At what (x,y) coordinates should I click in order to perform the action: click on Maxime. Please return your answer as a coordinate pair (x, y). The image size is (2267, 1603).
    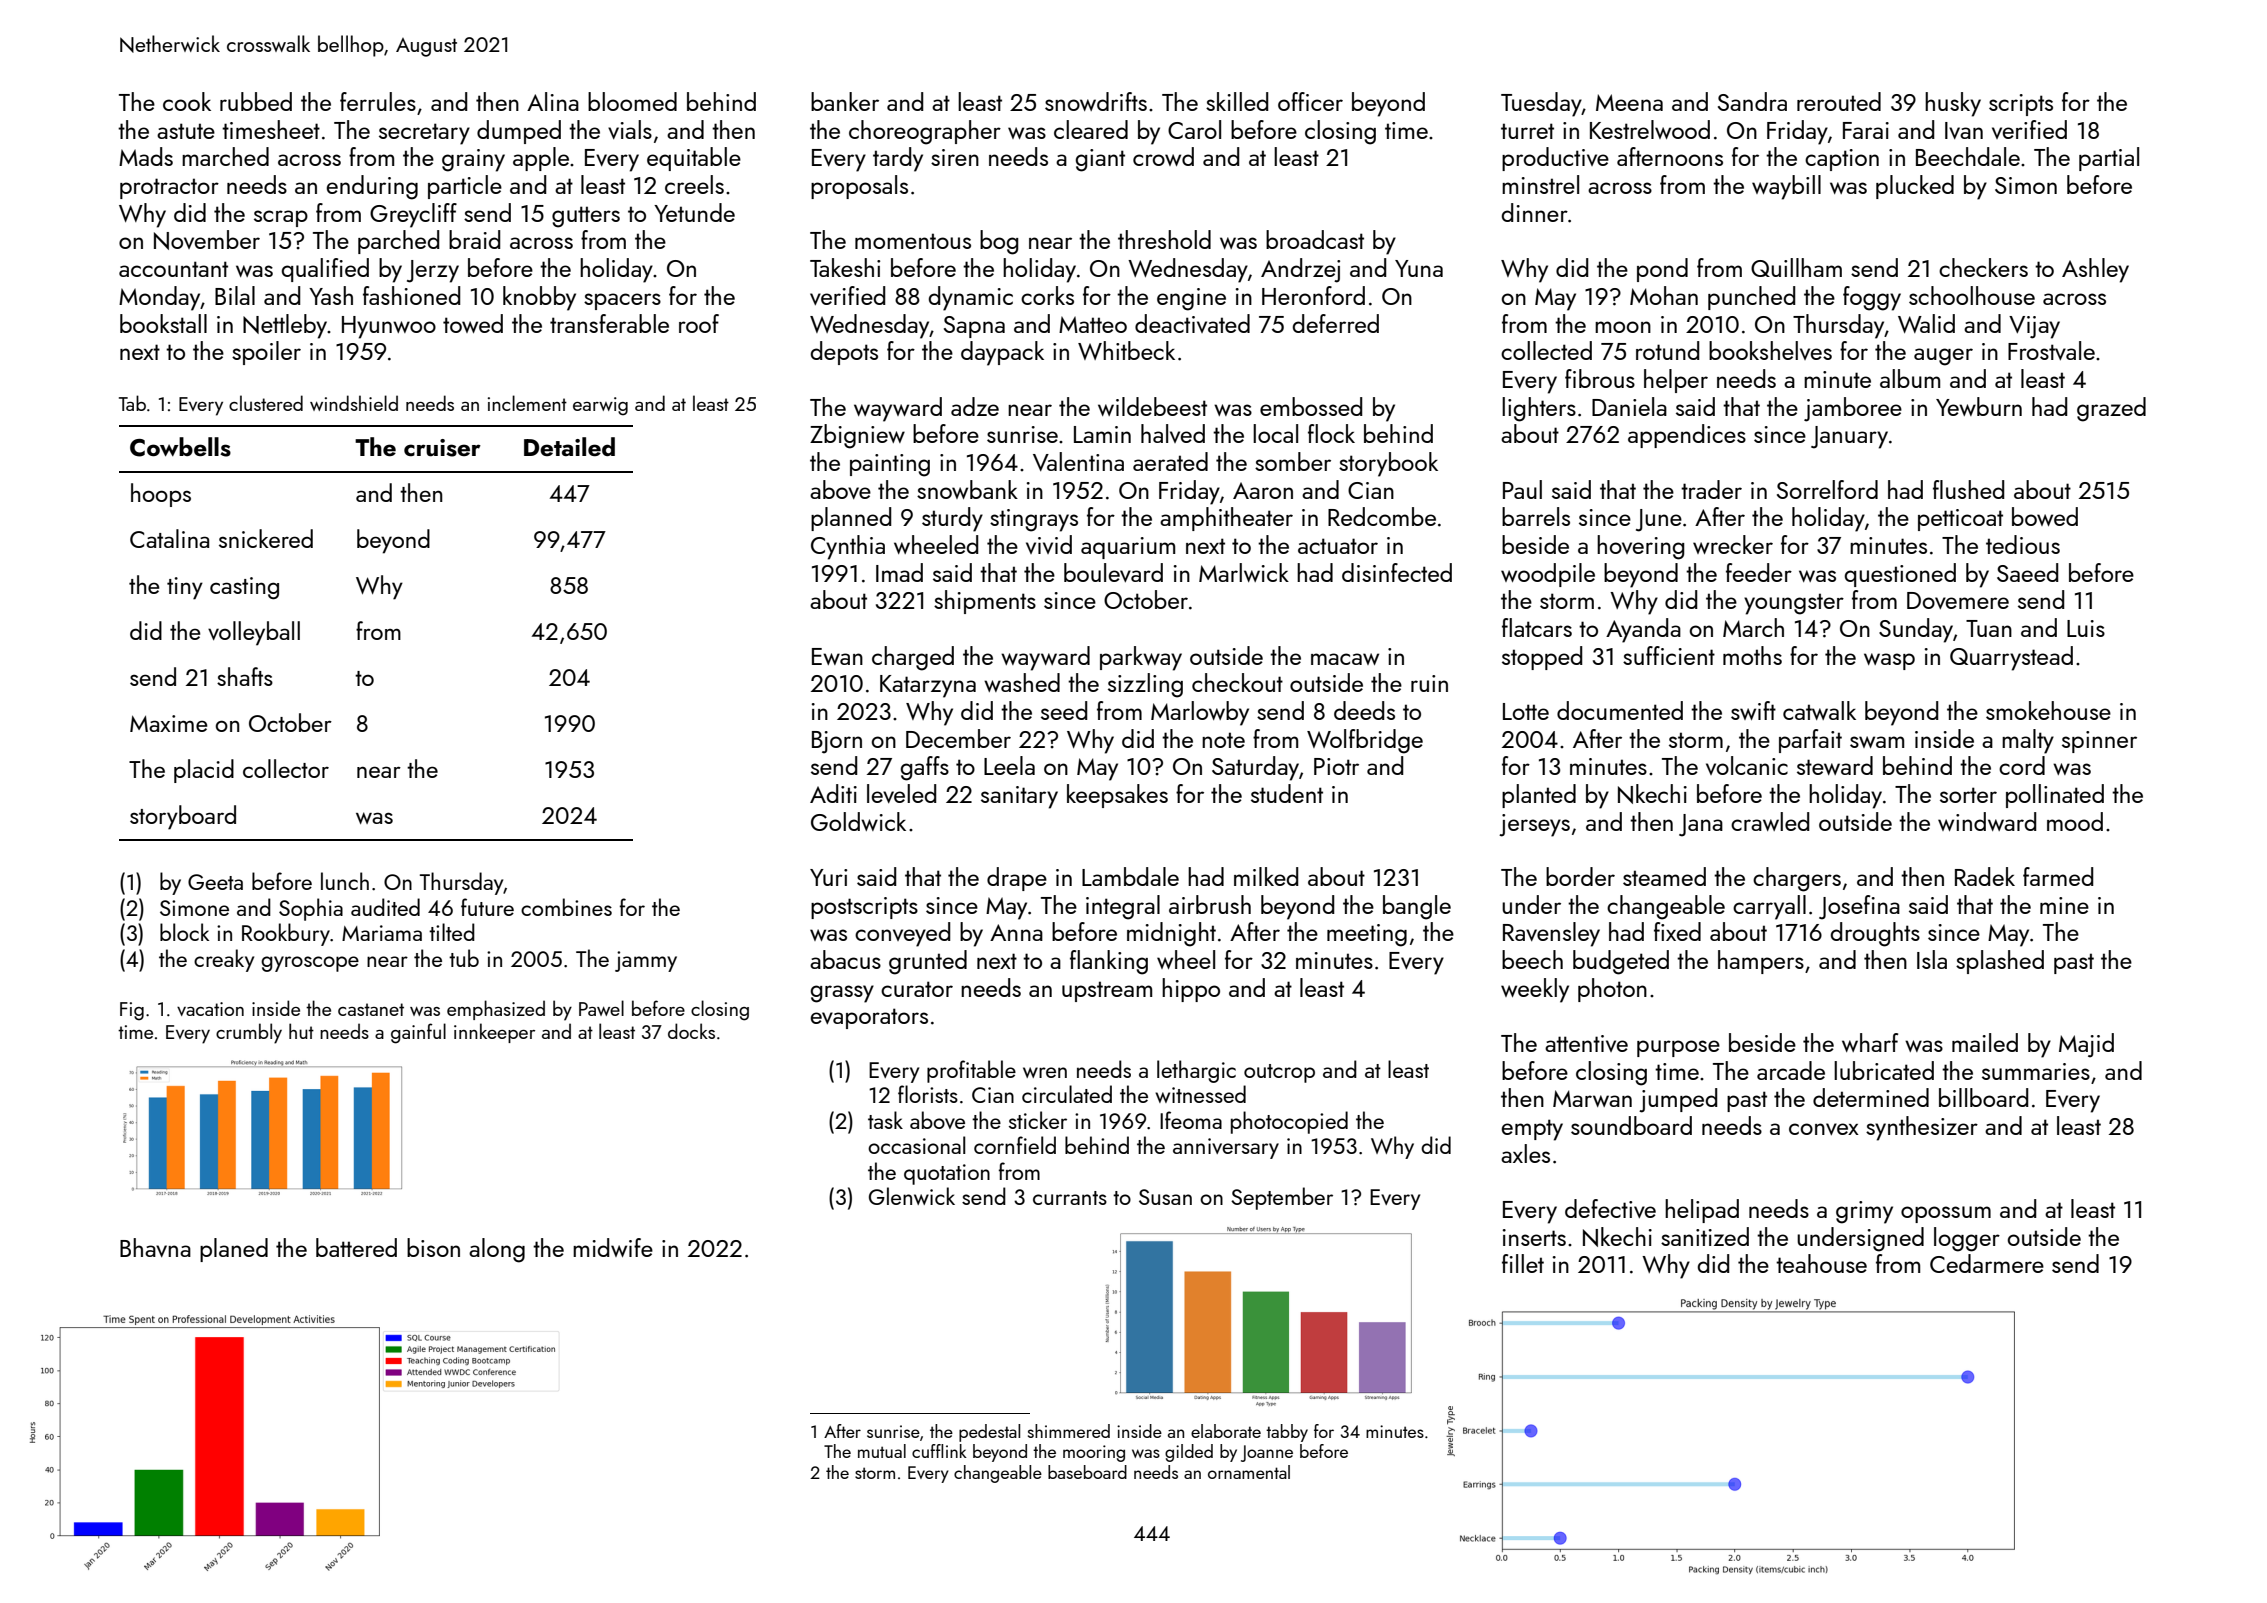
    Looking at the image, I should click on (169, 723).
